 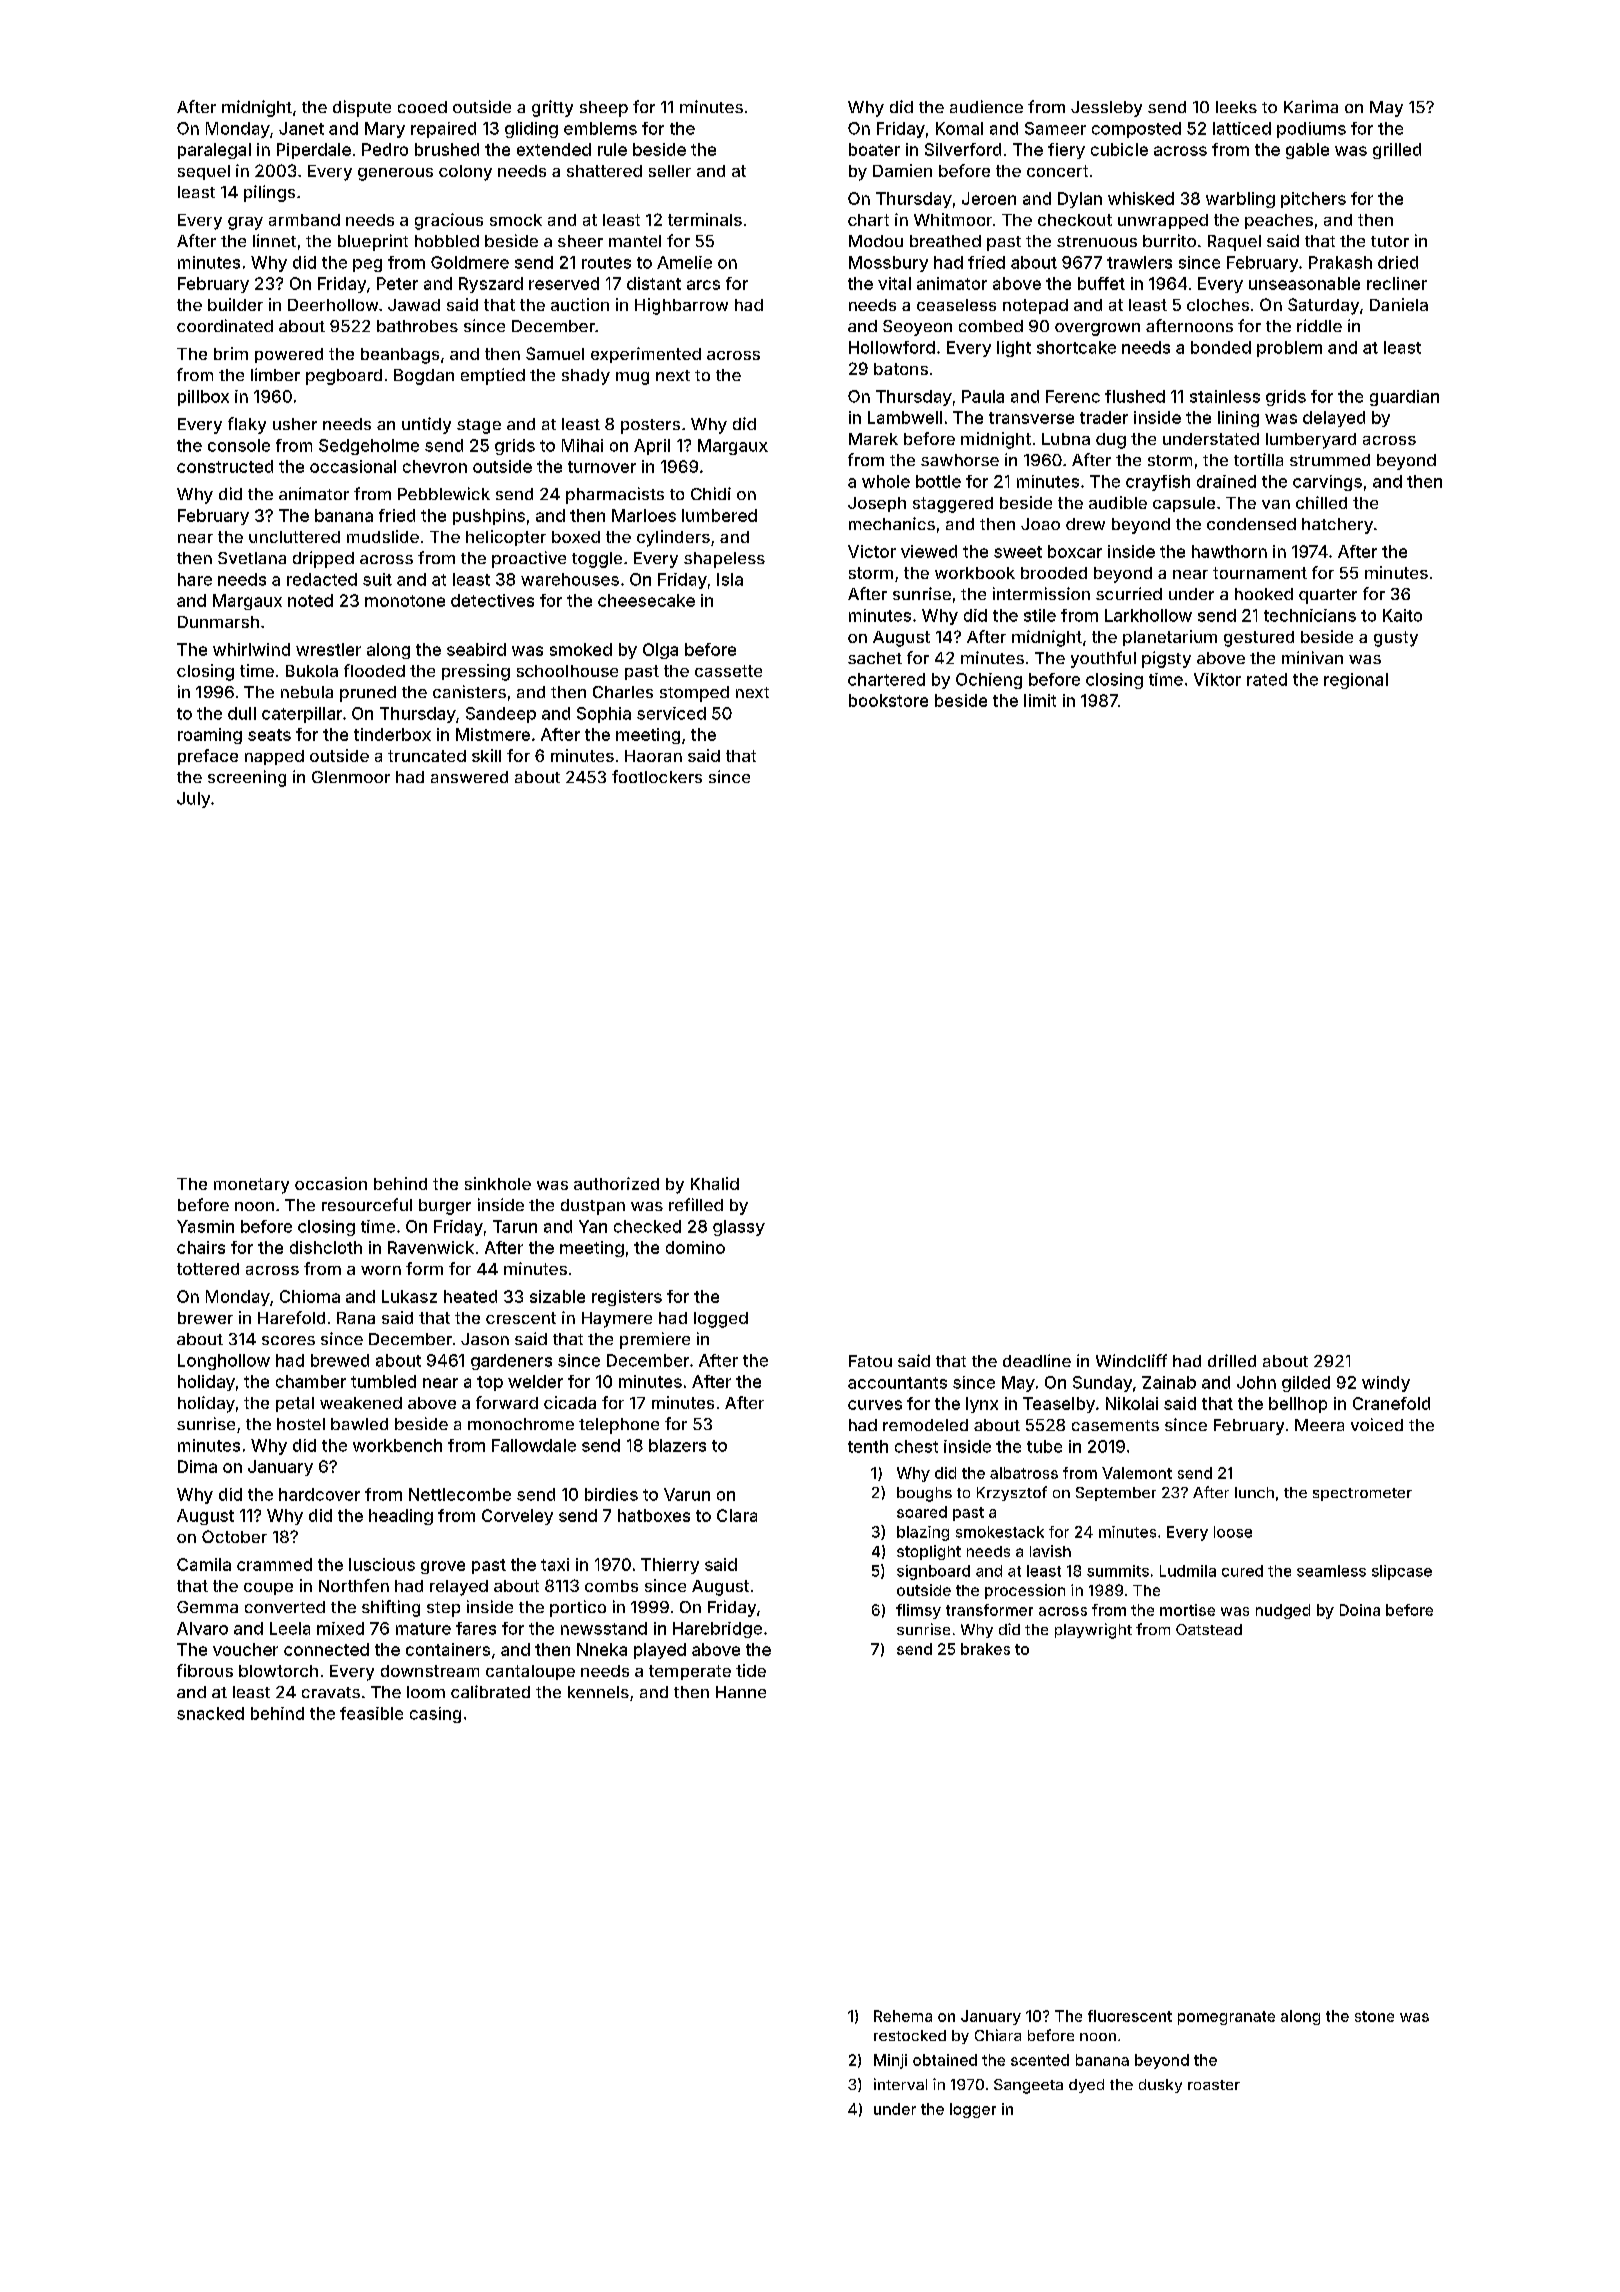 What do you see at coordinates (214, 151) in the screenshot?
I see `paralegal` at bounding box center [214, 151].
